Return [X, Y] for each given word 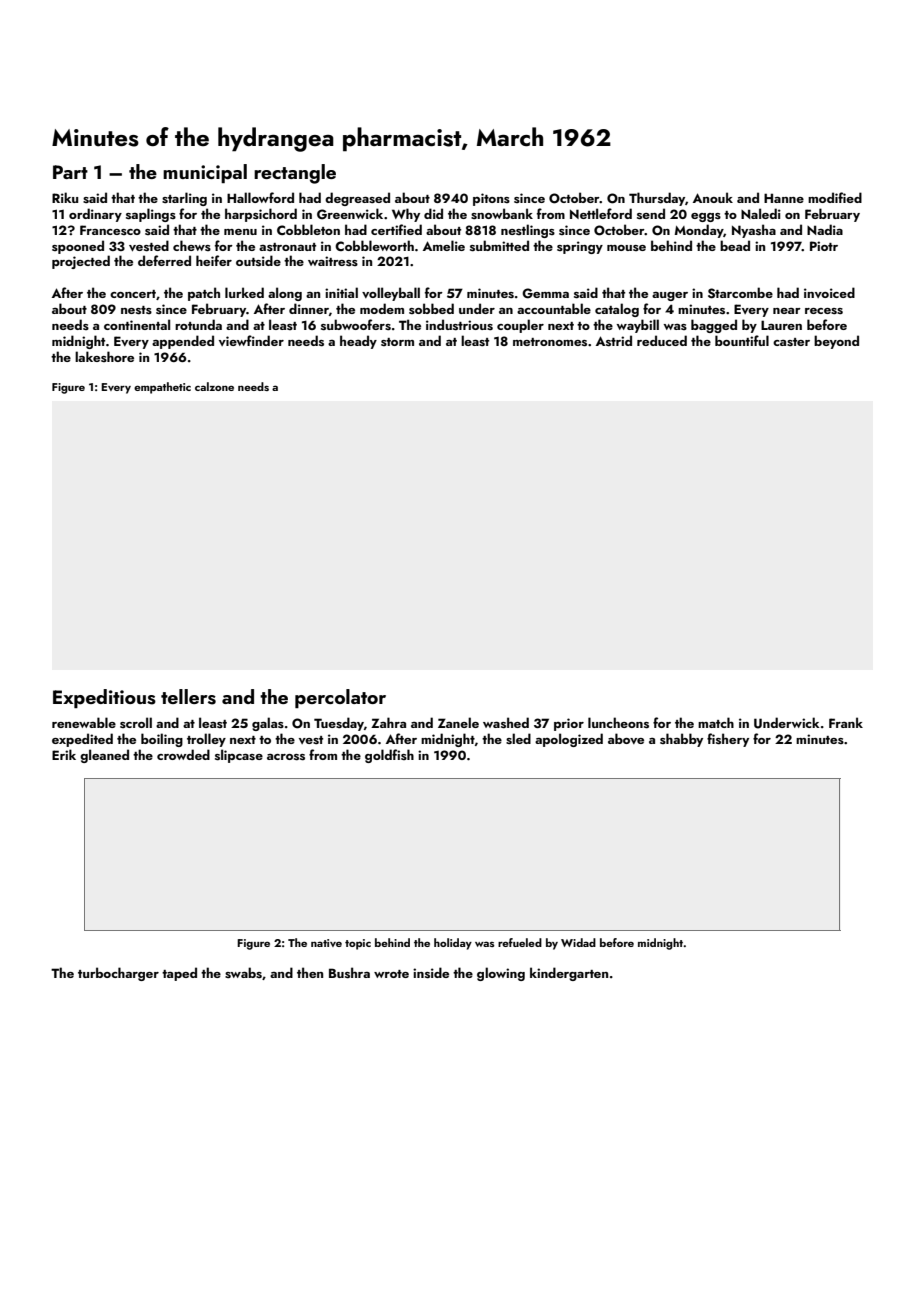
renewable [84, 722]
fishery [728, 740]
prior [569, 724]
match [716, 722]
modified [835, 197]
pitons [491, 199]
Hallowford [260, 197]
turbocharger [118, 974]
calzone [214, 386]
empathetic [162, 388]
